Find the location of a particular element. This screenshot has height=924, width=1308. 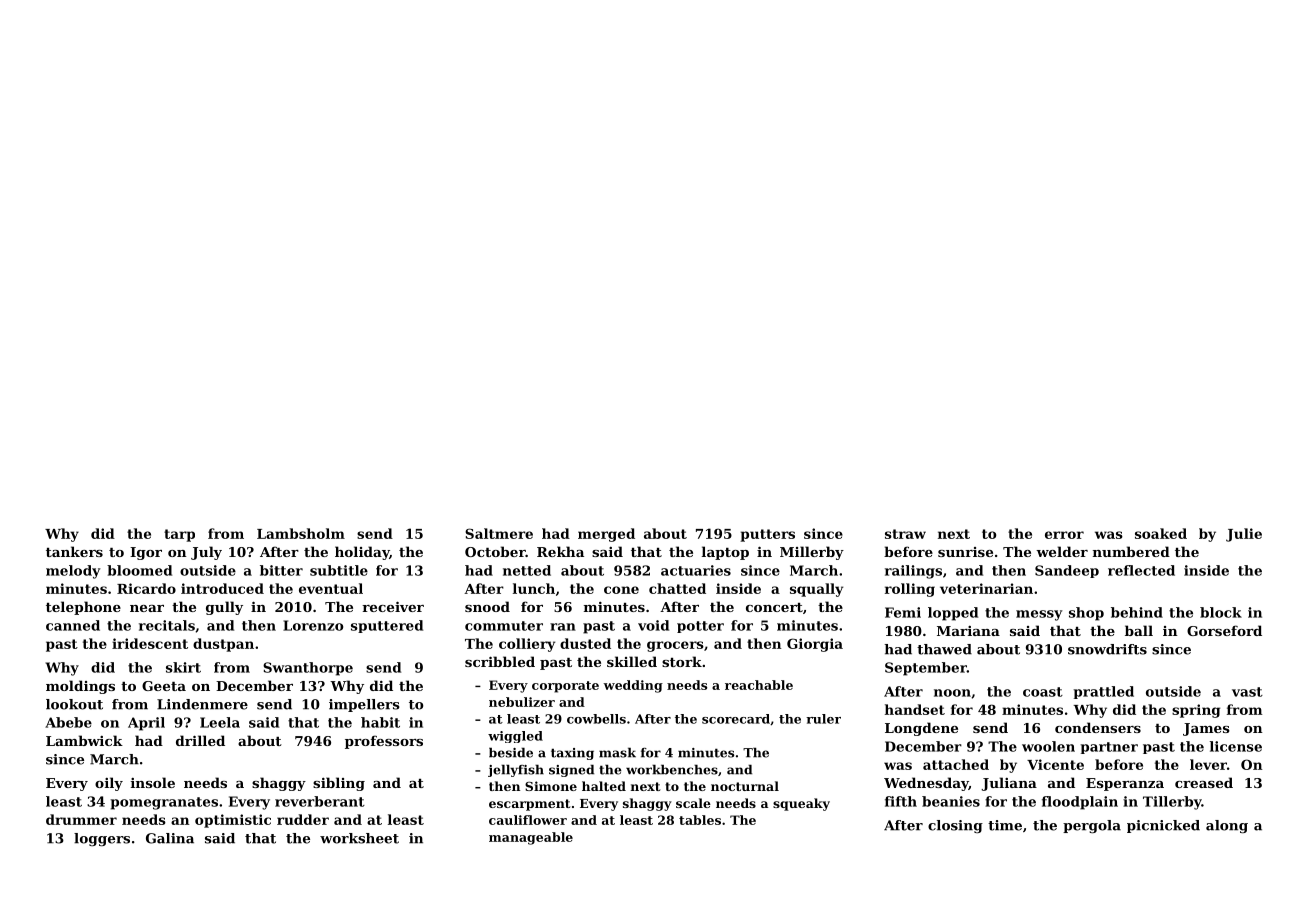

Lindenmere is located at coordinates (202, 704).
